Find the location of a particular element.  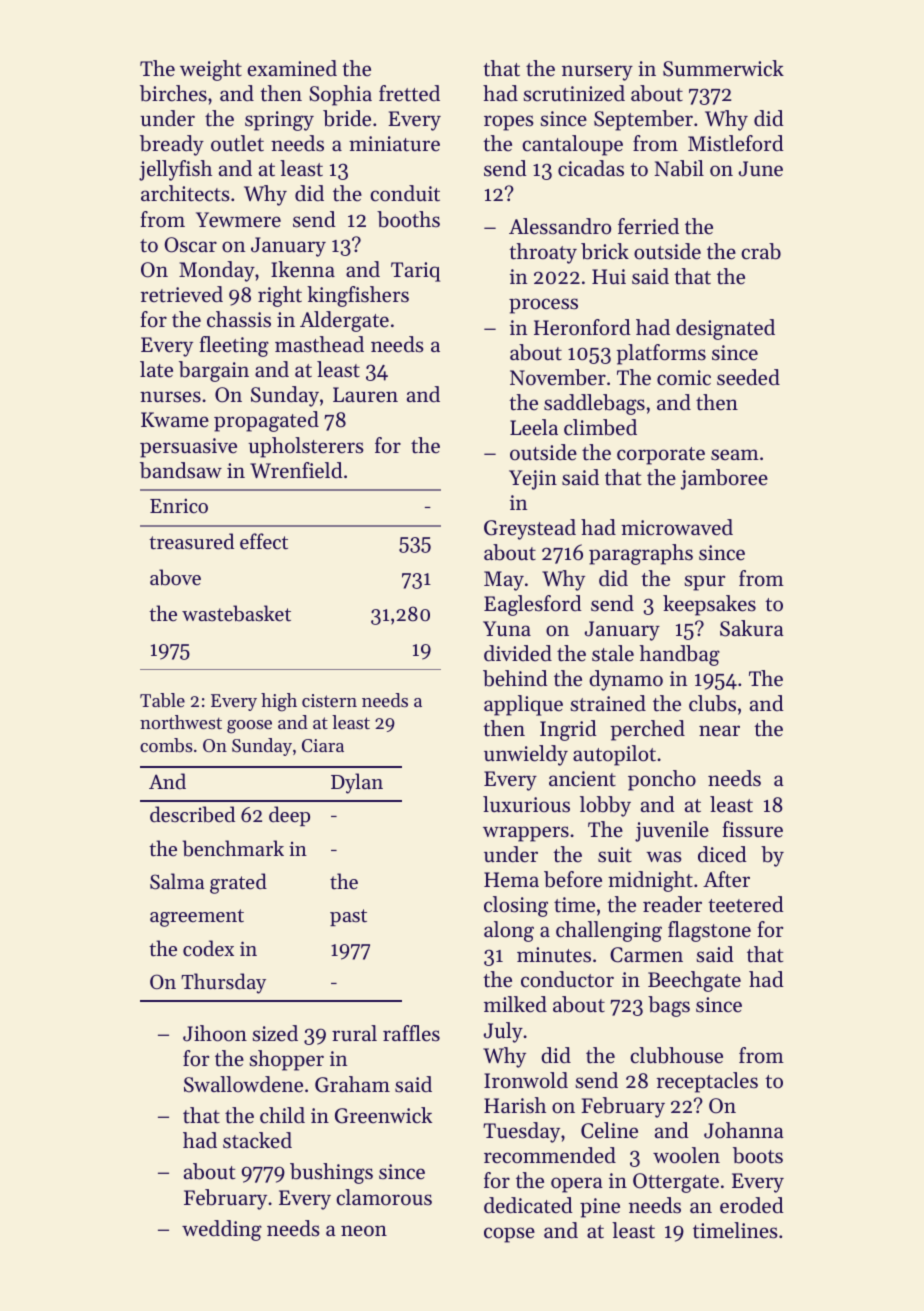

Summerwick is located at coordinates (723, 68).
